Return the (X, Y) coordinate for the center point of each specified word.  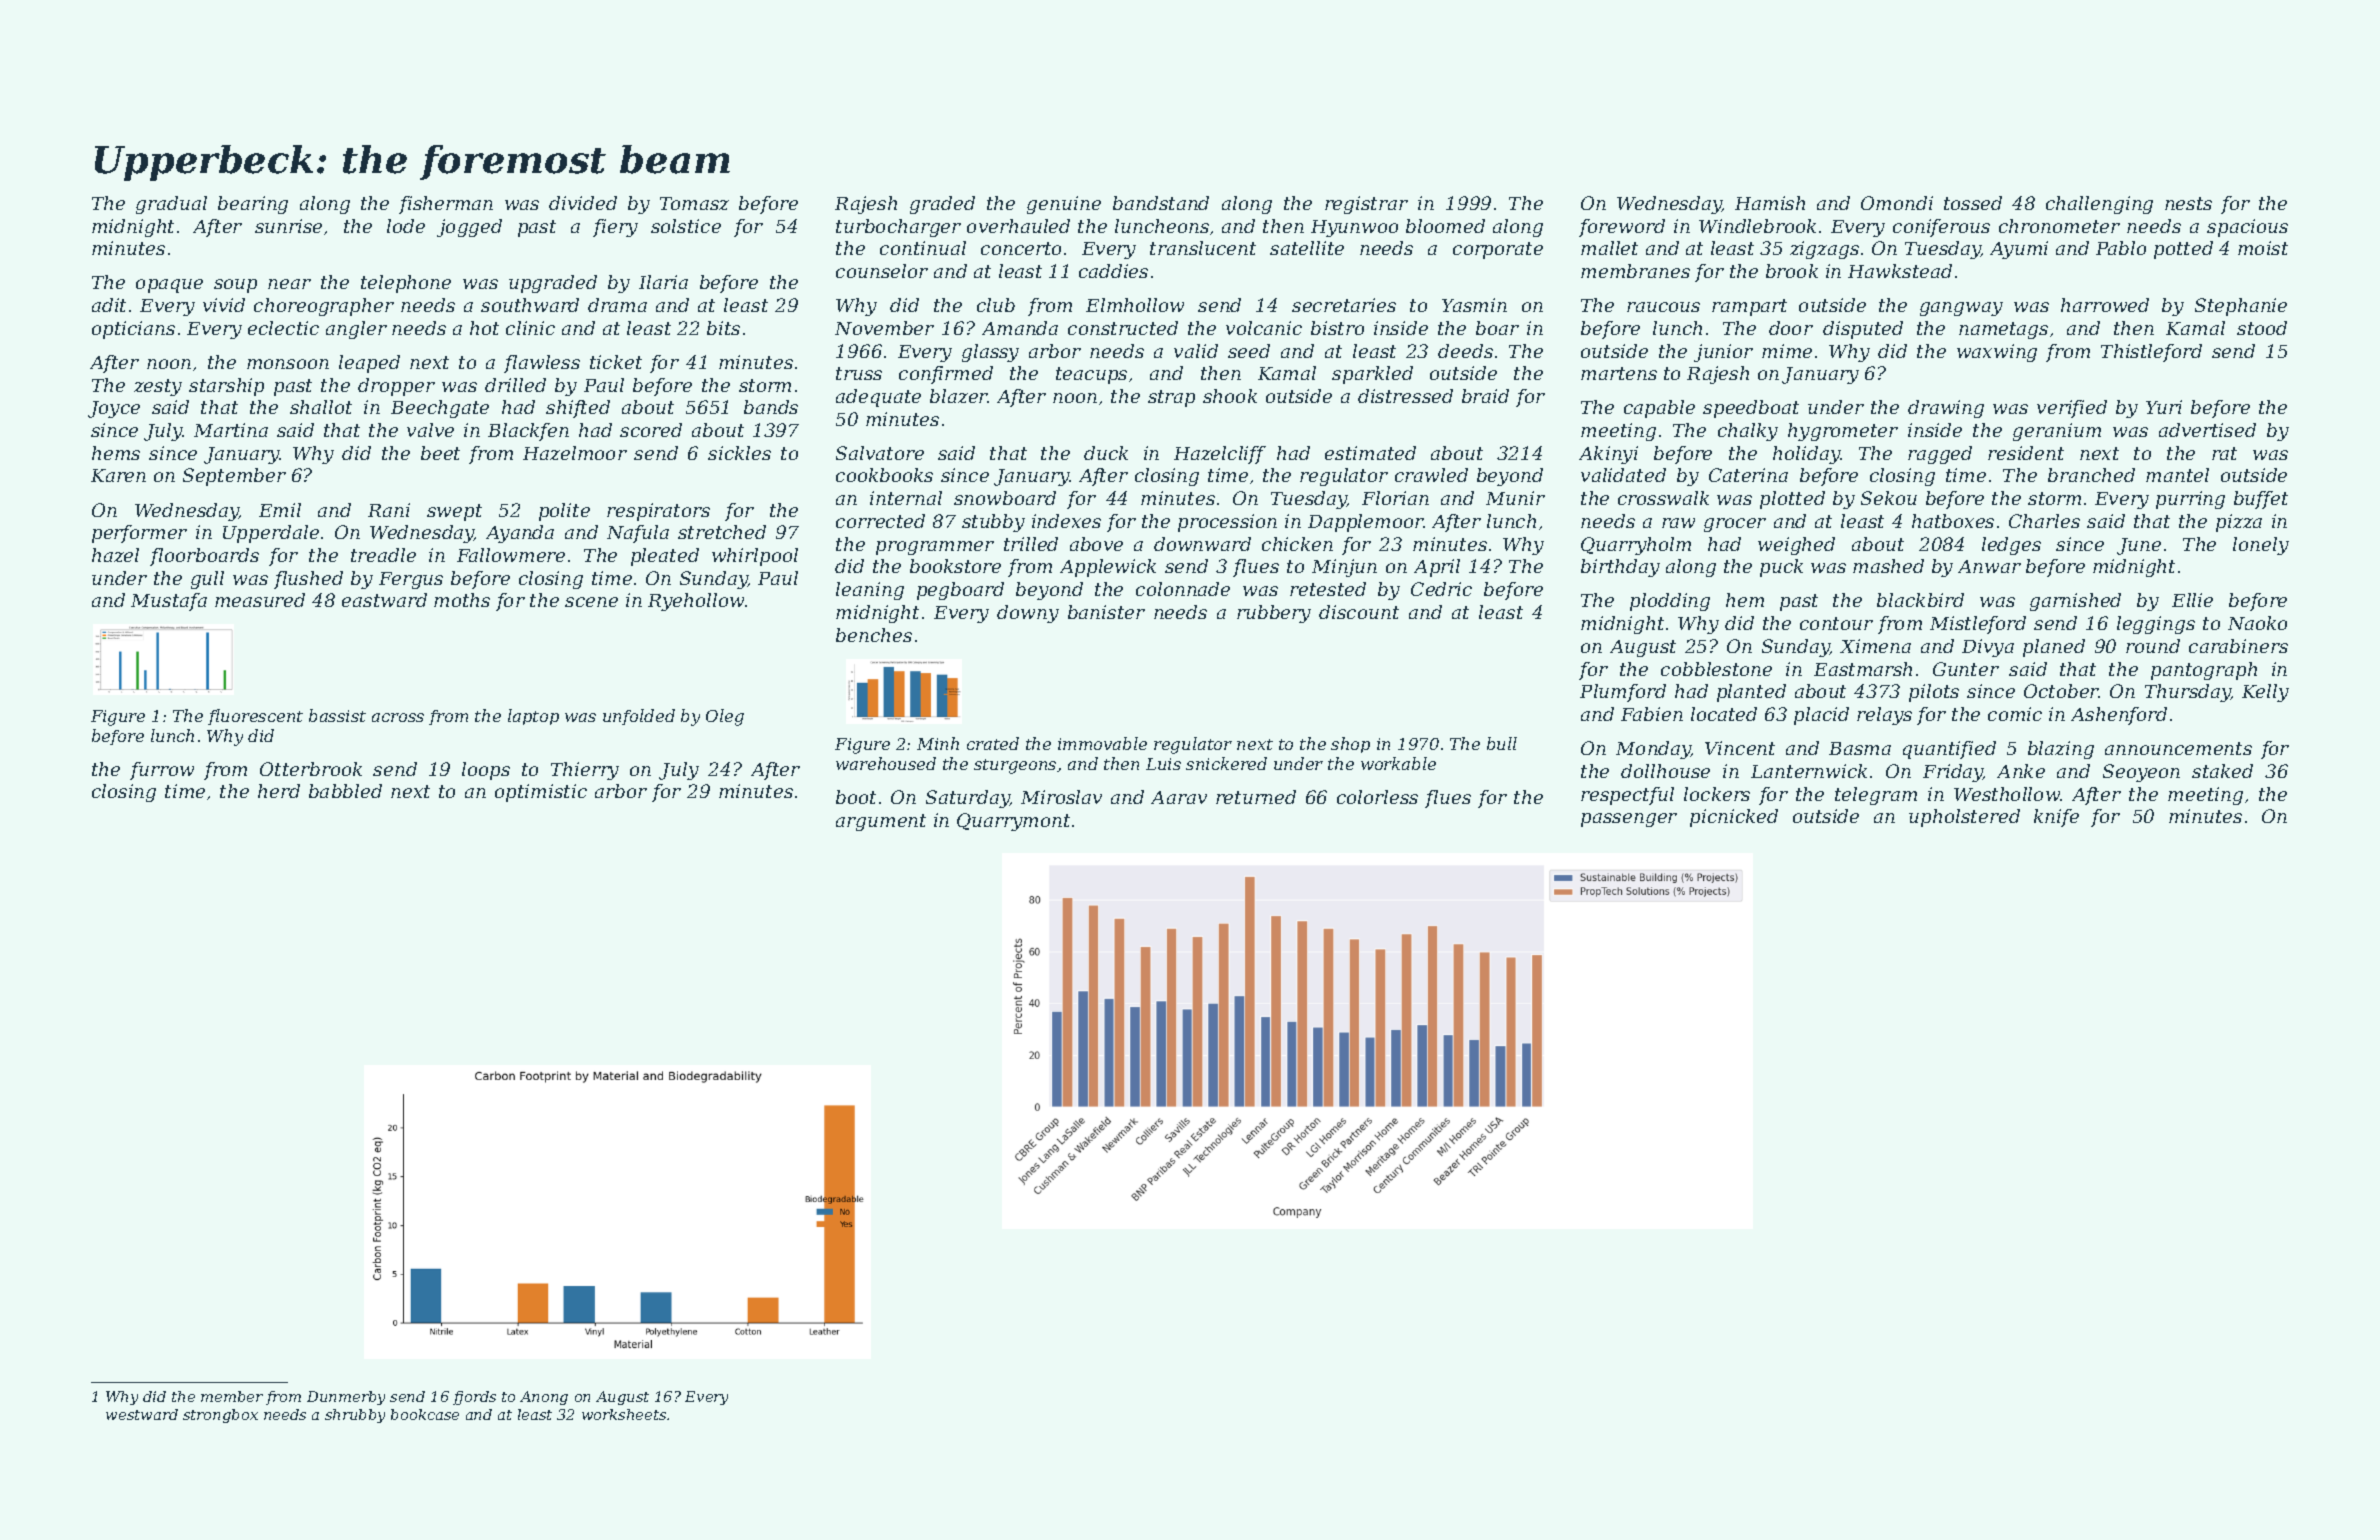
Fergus (411, 580)
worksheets (624, 1414)
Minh (938, 743)
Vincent (1740, 748)
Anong (544, 1398)
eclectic (283, 328)
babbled (345, 791)
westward (142, 1414)
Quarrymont (1013, 822)
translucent (1203, 248)
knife (2056, 818)
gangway (1961, 309)
